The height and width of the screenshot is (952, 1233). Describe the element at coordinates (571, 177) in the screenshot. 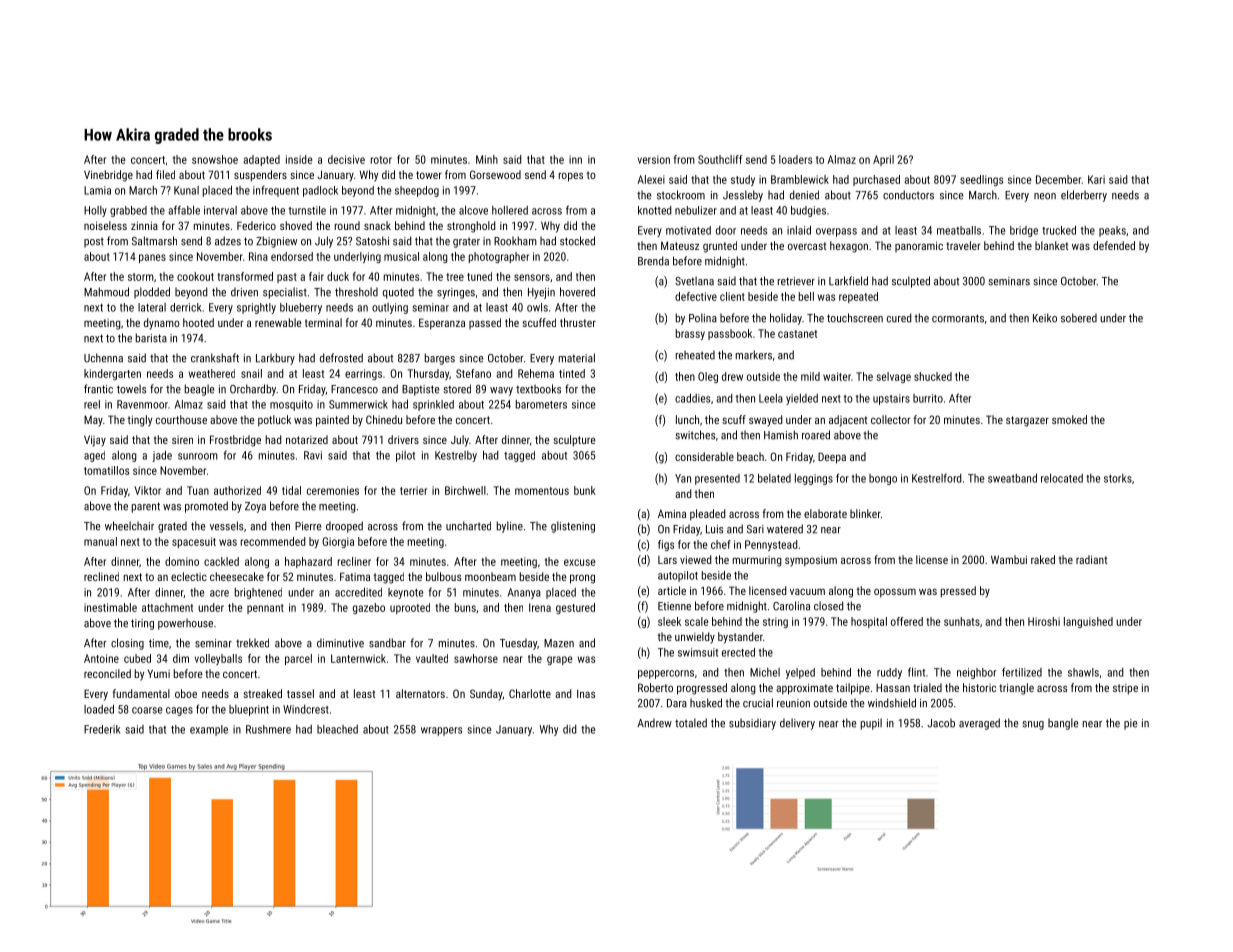

I see `ropes` at that location.
